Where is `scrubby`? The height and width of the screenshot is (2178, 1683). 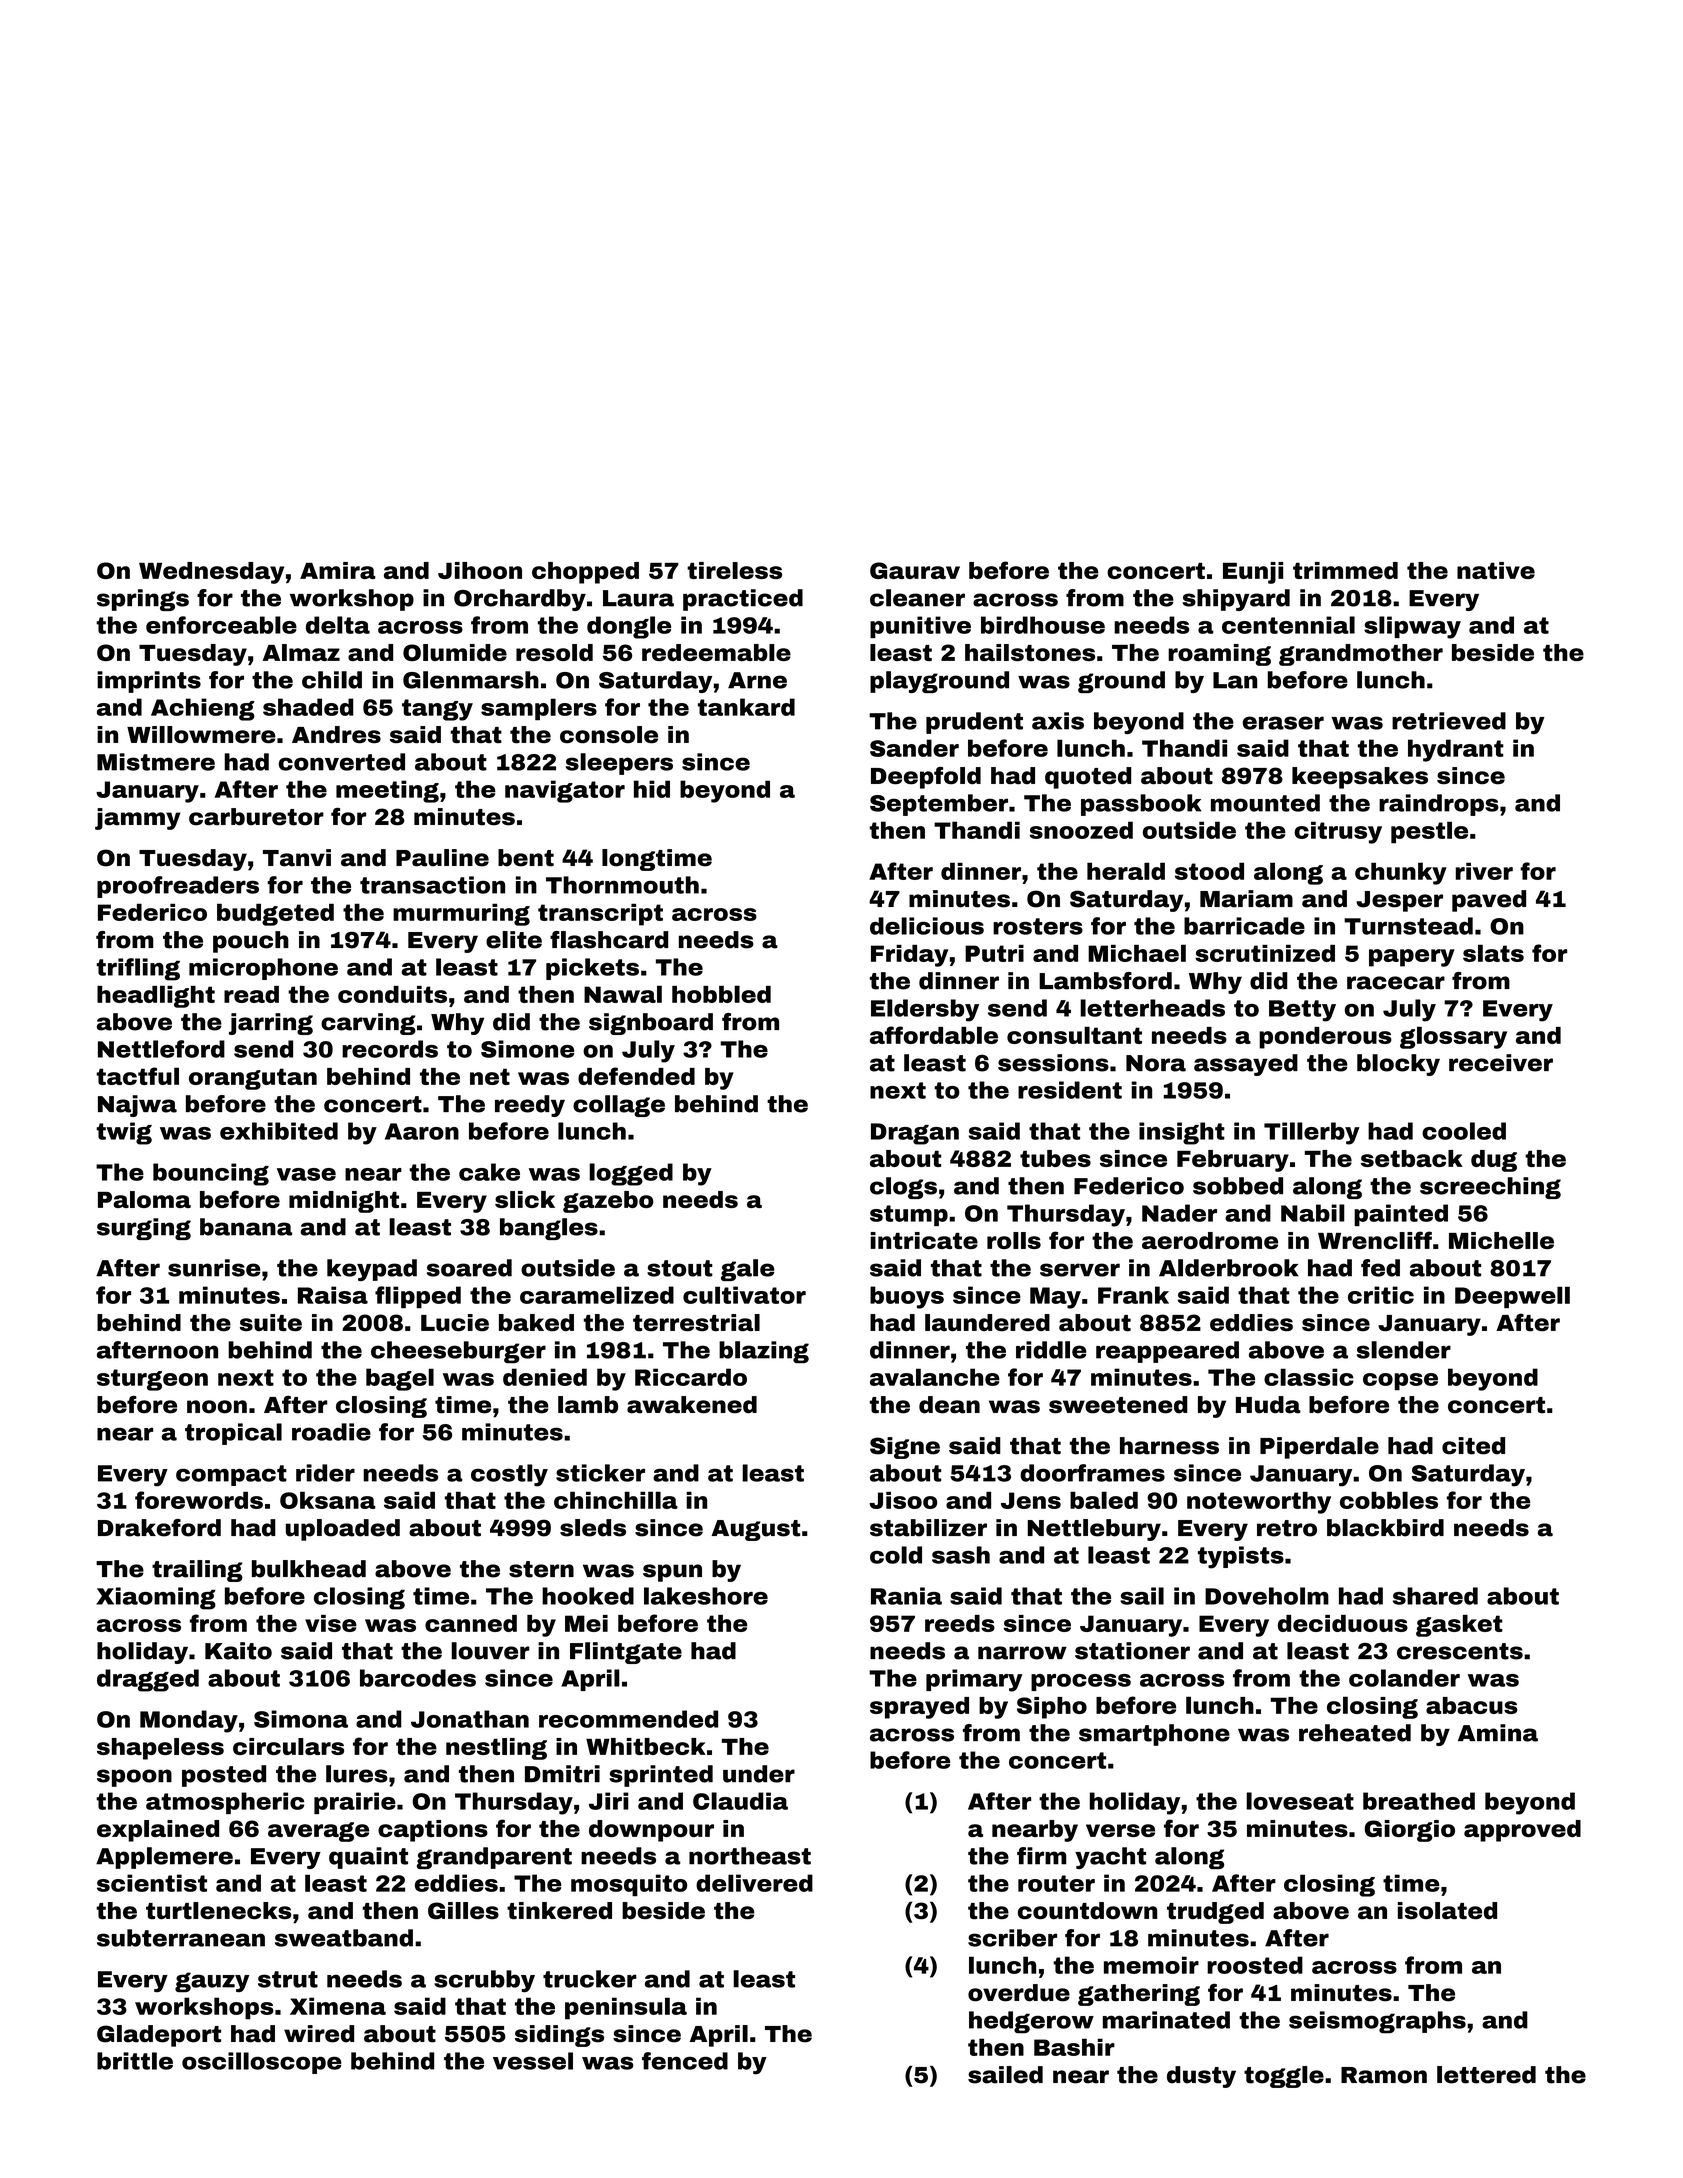
scrubby is located at coordinates (484, 1981).
